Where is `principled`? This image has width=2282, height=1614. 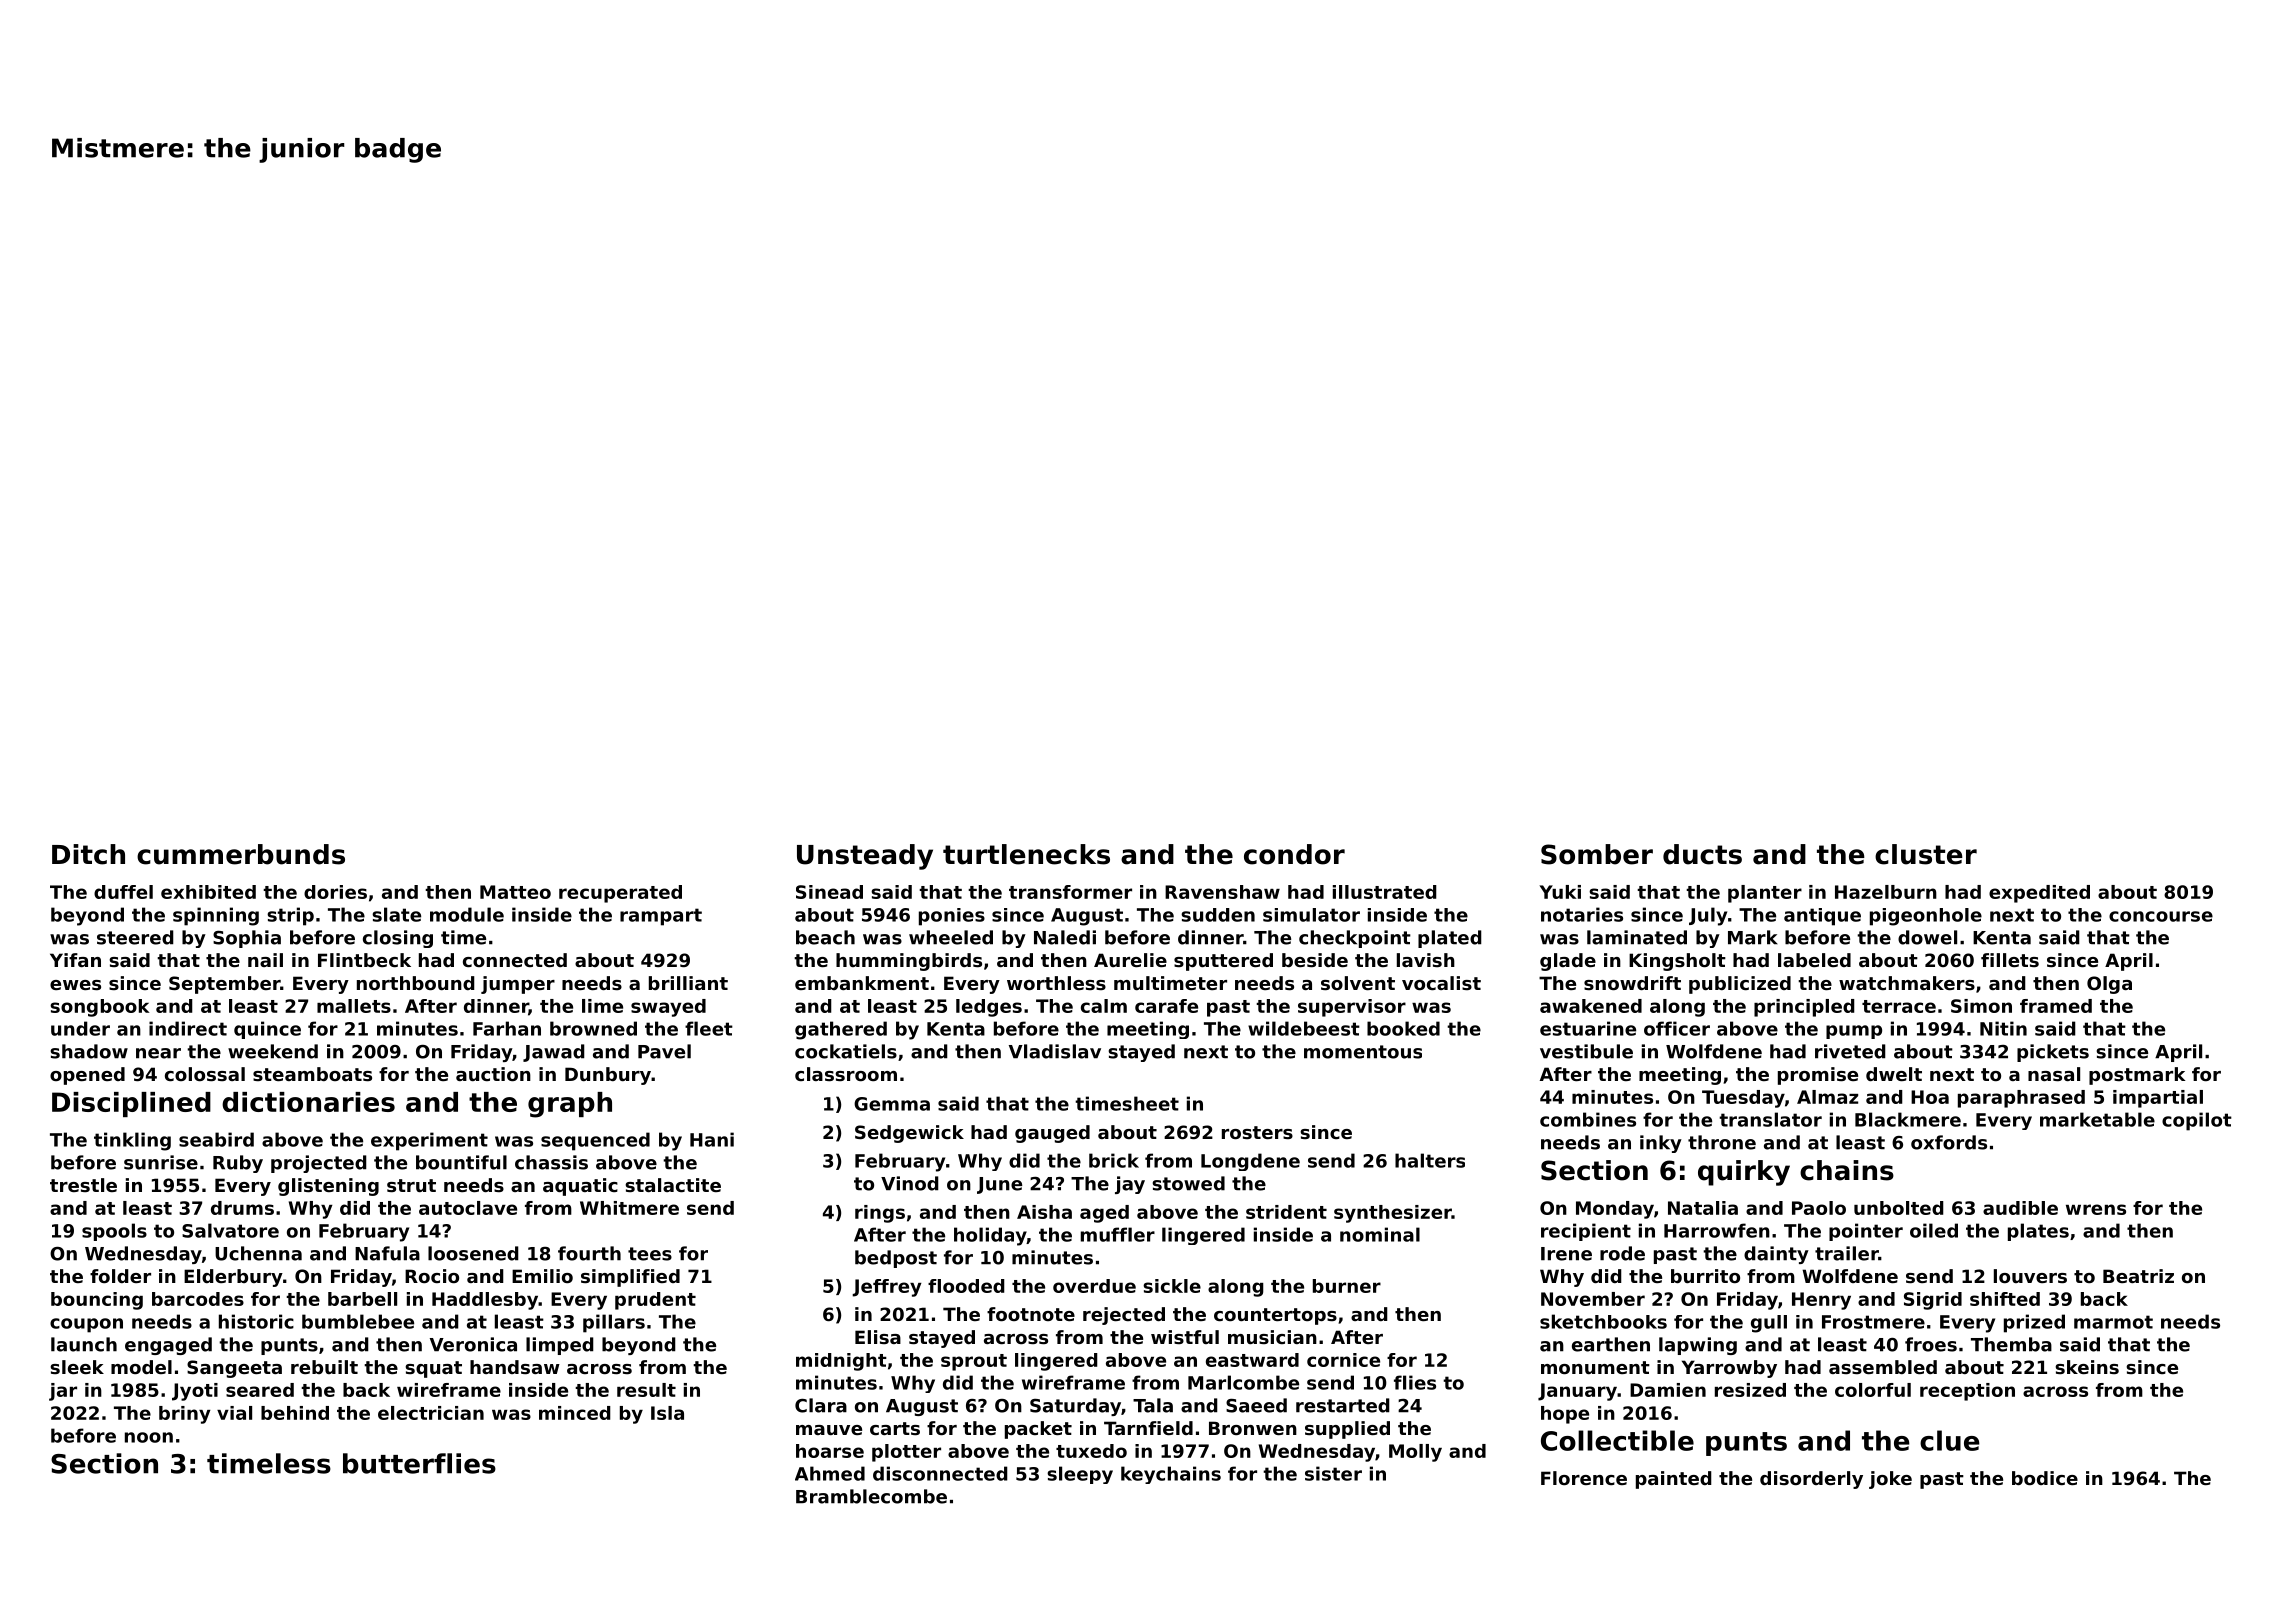
principled is located at coordinates (1804, 1008).
